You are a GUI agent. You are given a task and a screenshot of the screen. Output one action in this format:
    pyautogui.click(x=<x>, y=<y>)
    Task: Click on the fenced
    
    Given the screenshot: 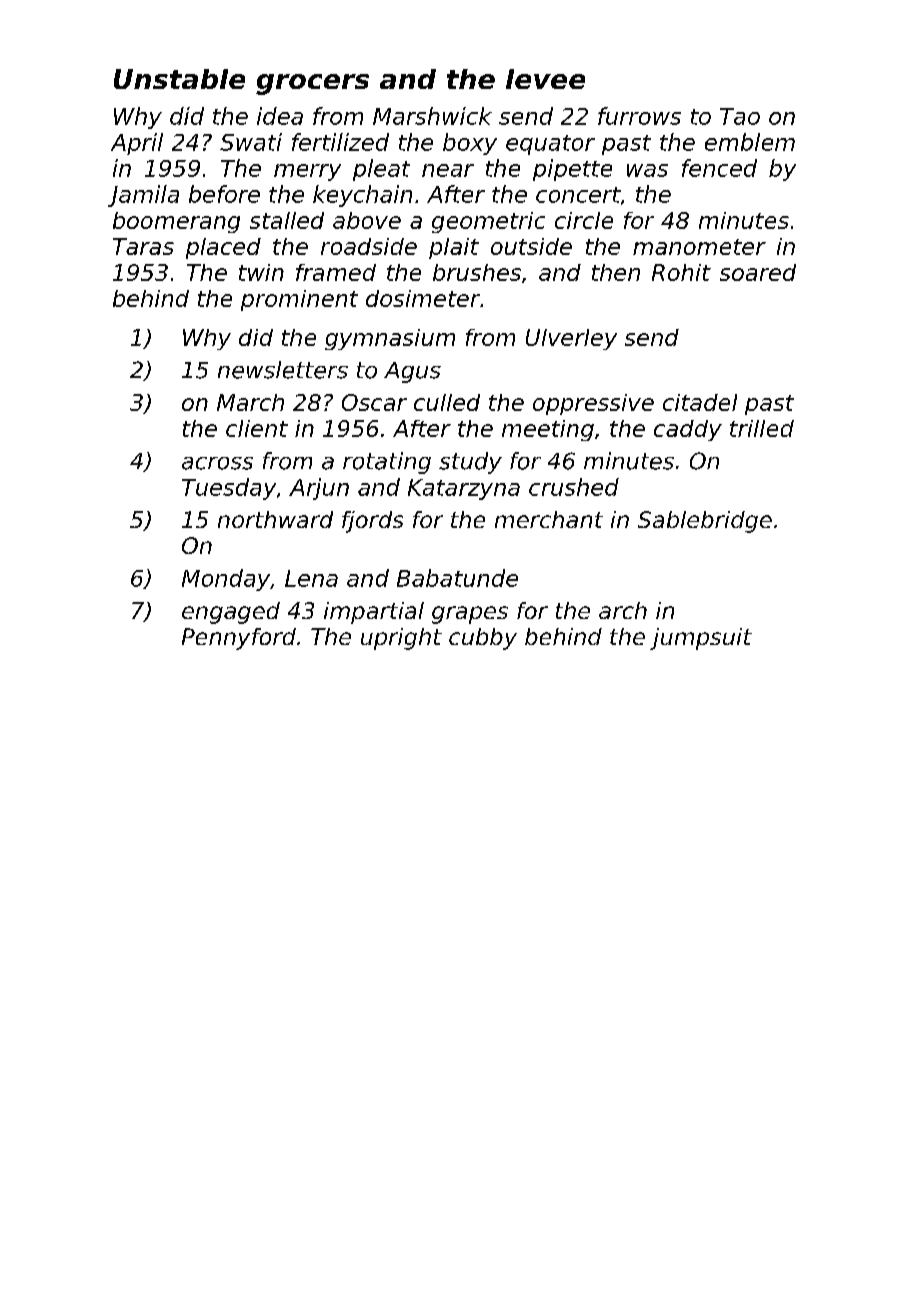 What is the action you would take?
    pyautogui.click(x=719, y=168)
